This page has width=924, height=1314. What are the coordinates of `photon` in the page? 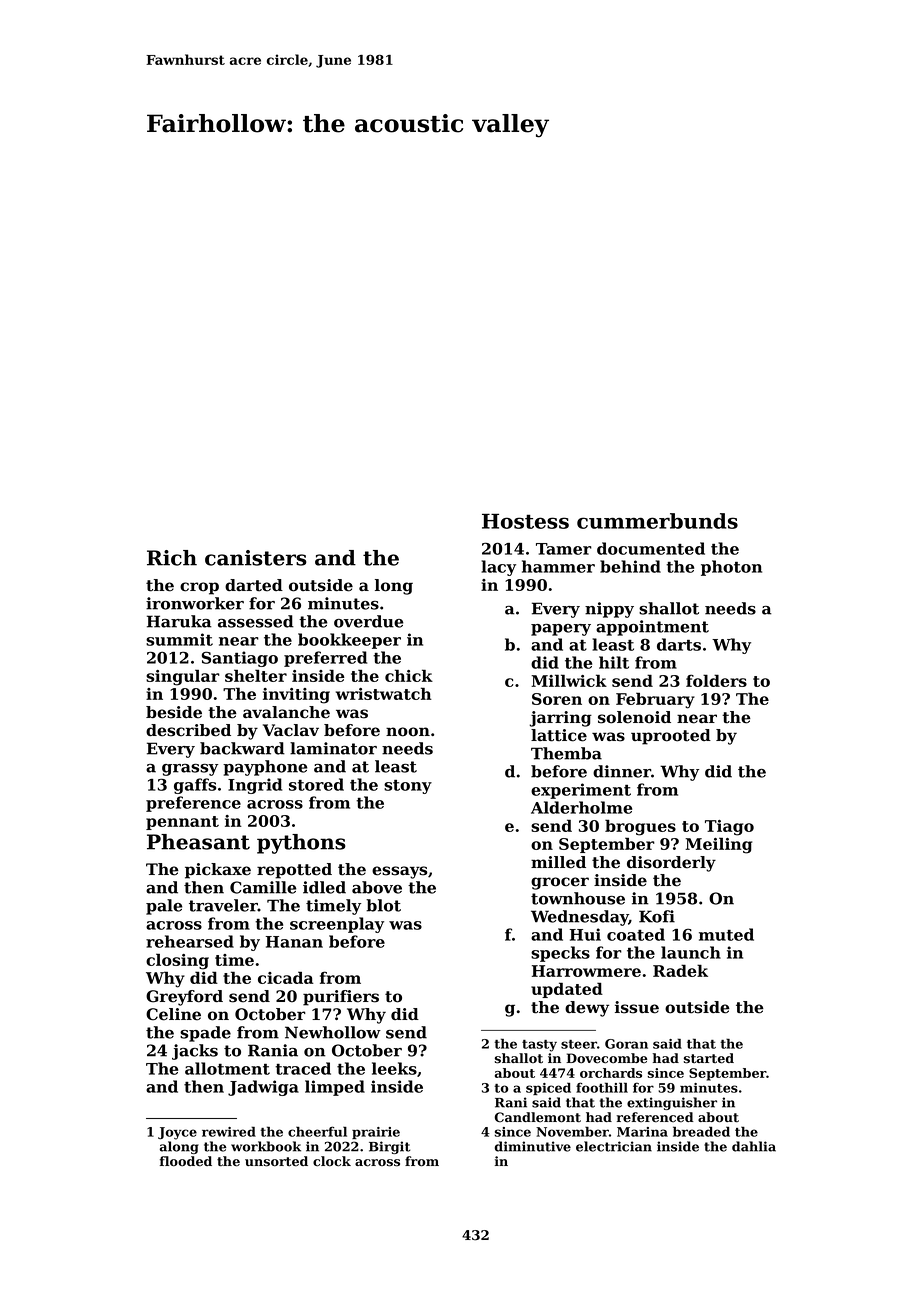 It's located at (731, 568).
